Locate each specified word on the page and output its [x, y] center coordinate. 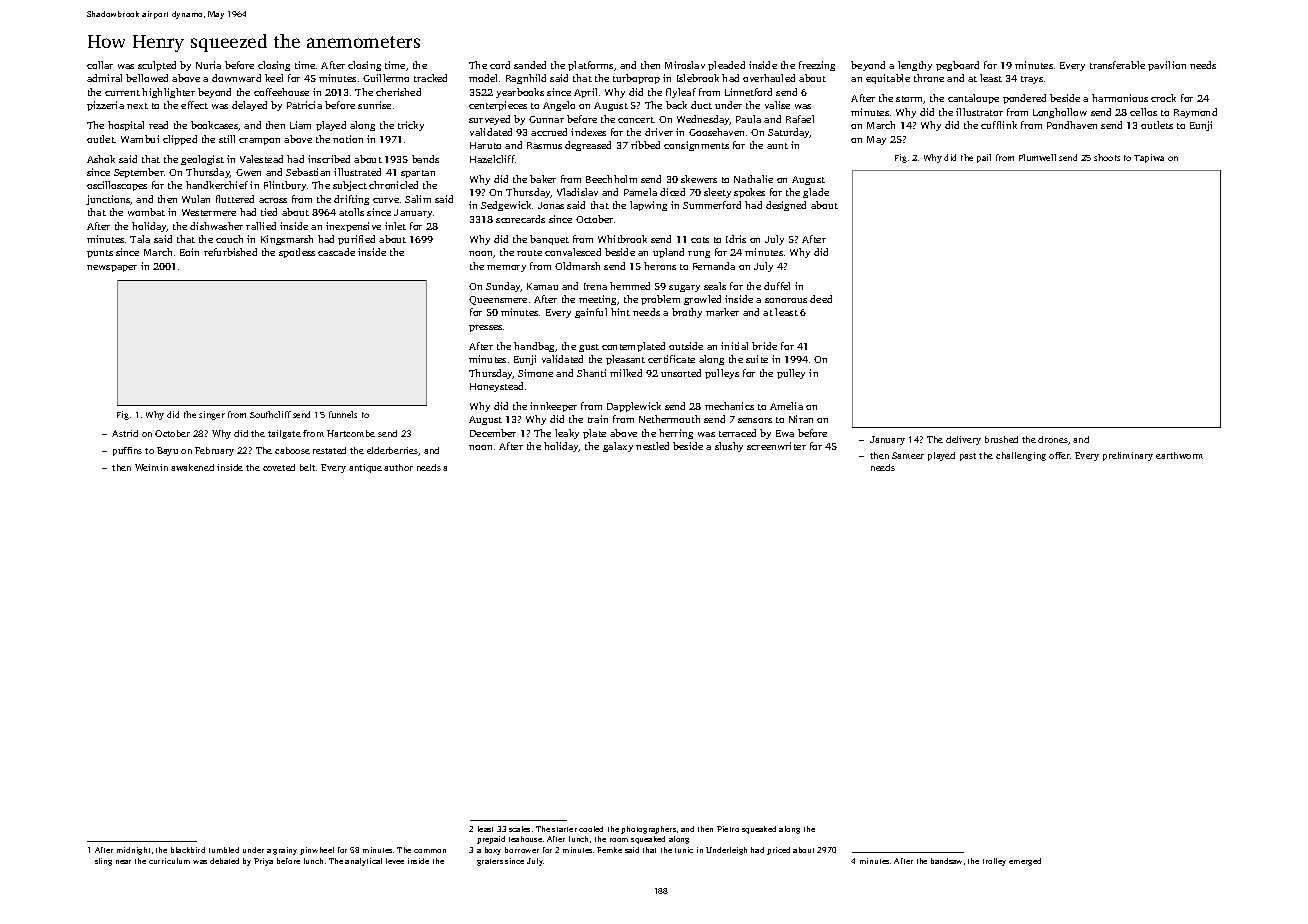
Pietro [728, 829]
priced [778, 851]
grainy [285, 851]
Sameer [908, 455]
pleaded [726, 66]
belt [307, 467]
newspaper [112, 268]
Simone [535, 373]
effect [194, 105]
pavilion [1167, 66]
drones [1053, 439]
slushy [729, 447]
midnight [133, 851]
